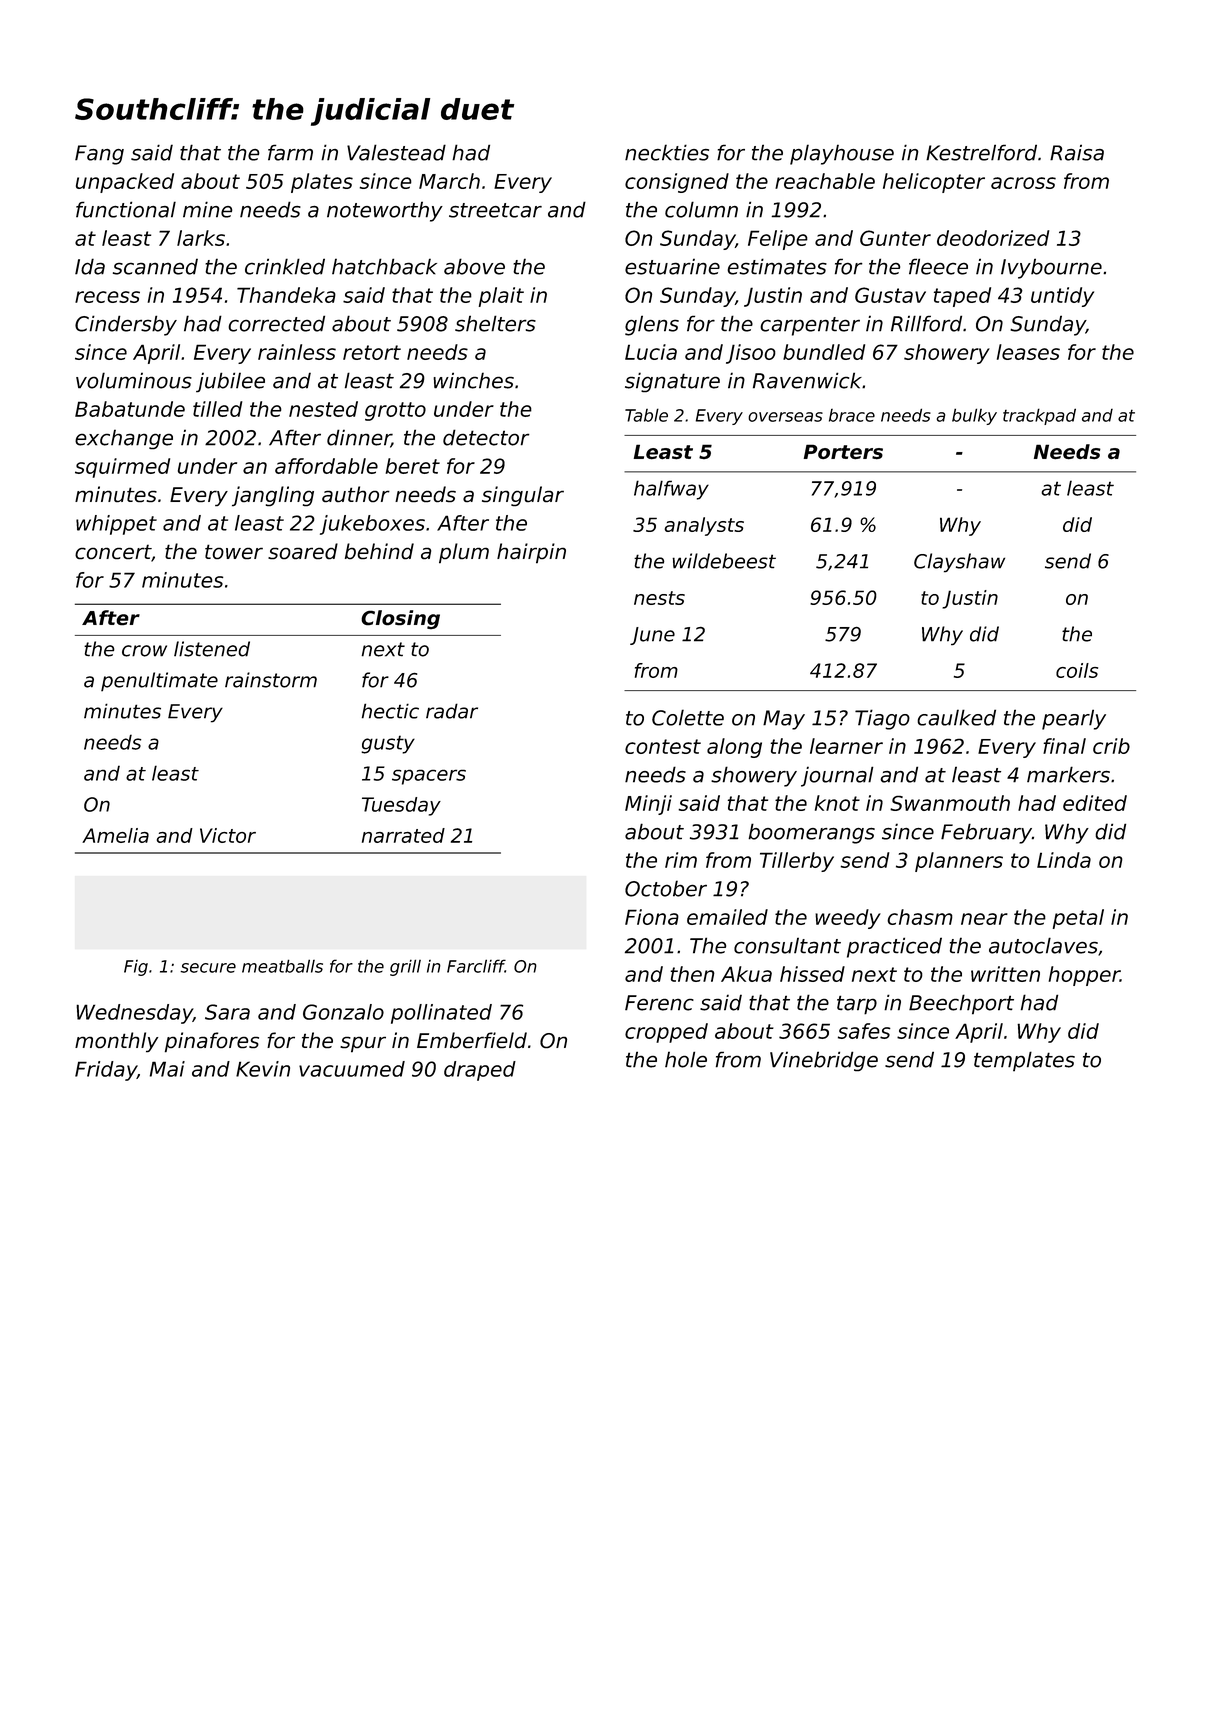  What do you see at coordinates (501, 297) in the page?
I see `plait` at bounding box center [501, 297].
